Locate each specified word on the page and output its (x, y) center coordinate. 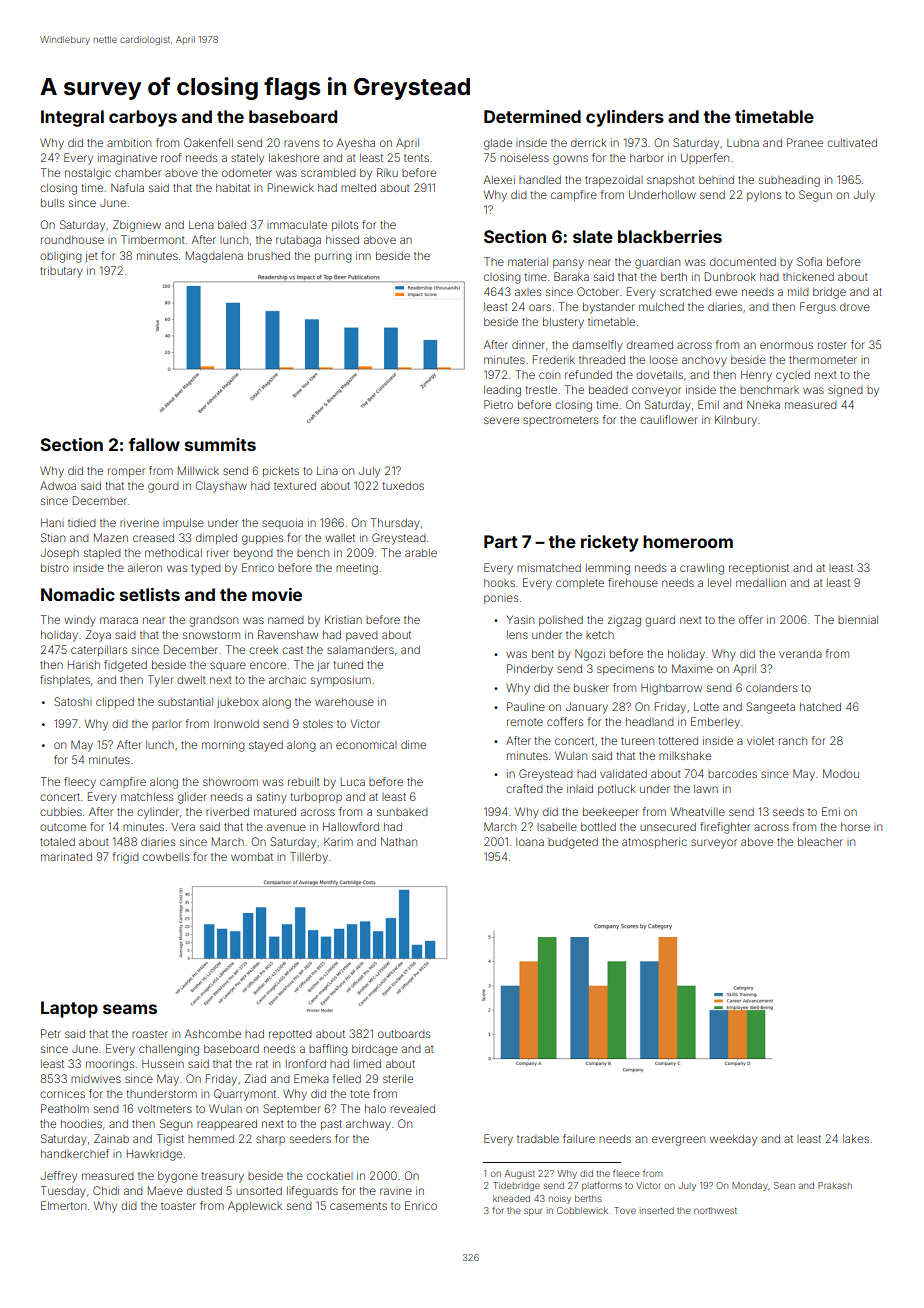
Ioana (530, 842)
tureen (637, 741)
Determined (532, 116)
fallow (154, 444)
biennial (858, 620)
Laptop (69, 1009)
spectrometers (560, 421)
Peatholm (65, 1108)
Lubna (743, 143)
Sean (784, 1185)
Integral (72, 118)
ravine (396, 1191)
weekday (733, 1140)
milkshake (685, 755)
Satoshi (73, 701)
